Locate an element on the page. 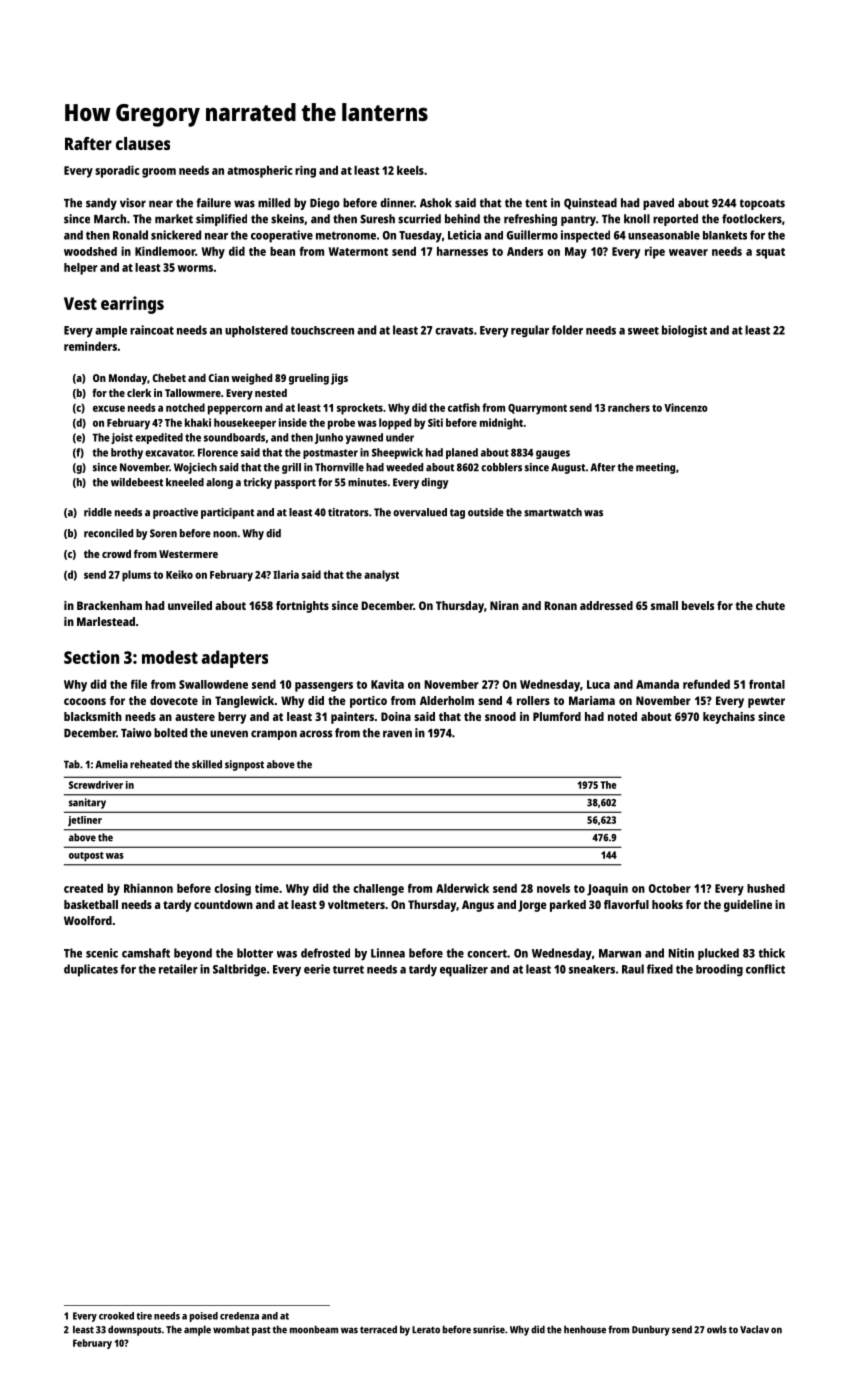  Joaquin is located at coordinates (607, 889).
